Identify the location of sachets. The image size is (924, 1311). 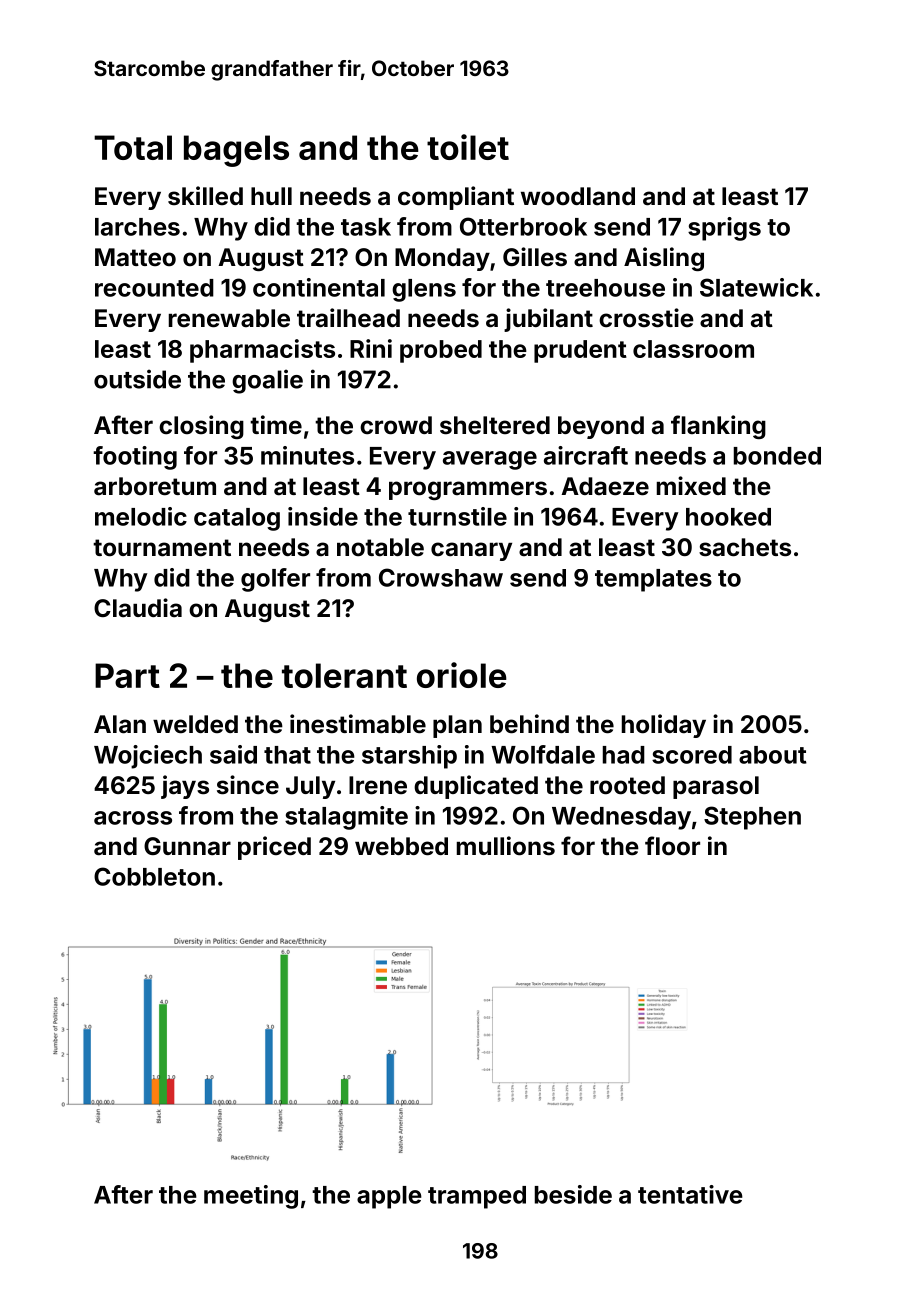
(745, 547).
